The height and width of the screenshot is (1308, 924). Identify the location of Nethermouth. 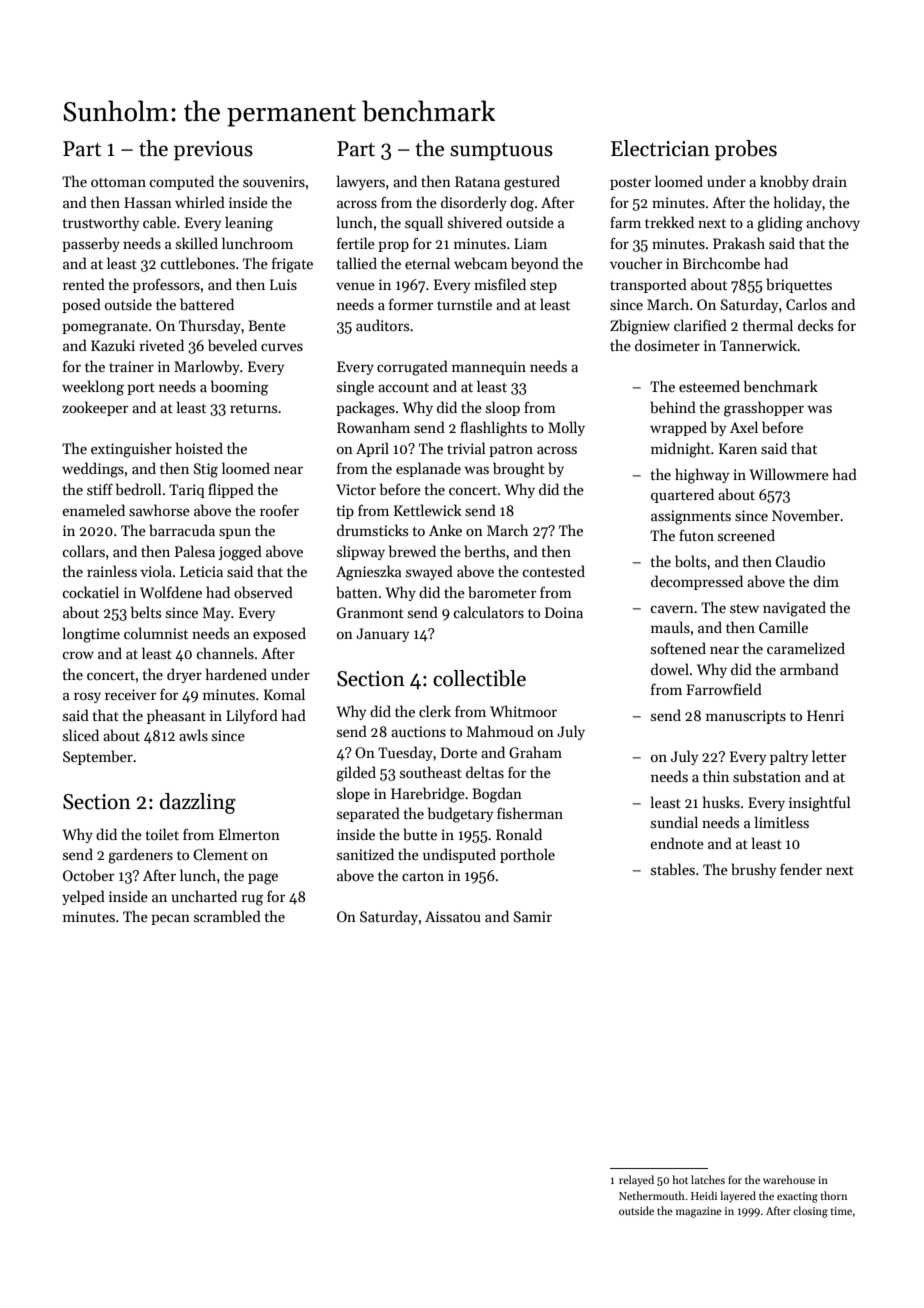
(652, 1195).
